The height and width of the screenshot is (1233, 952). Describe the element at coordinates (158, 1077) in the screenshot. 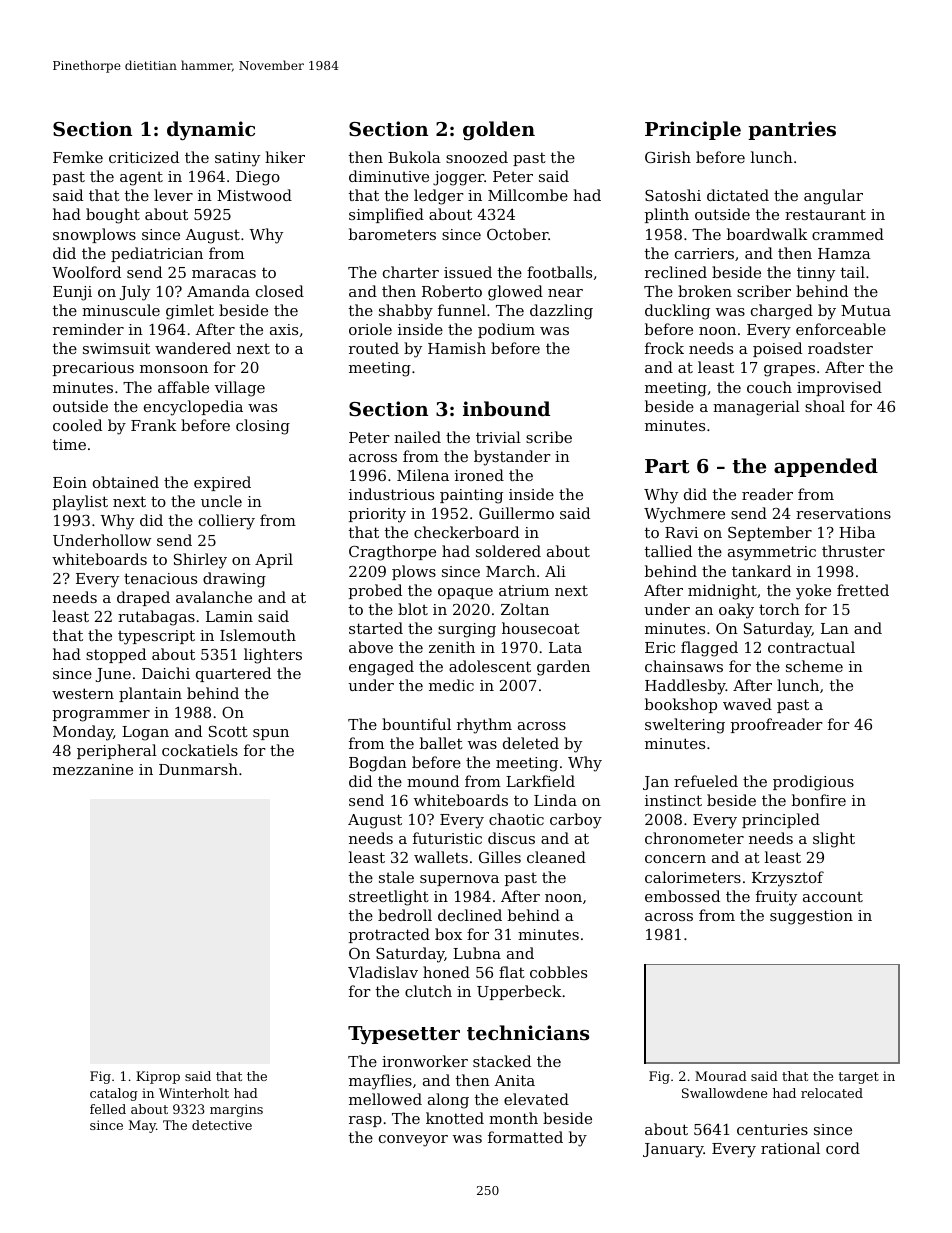

I see `Kiprop` at that location.
